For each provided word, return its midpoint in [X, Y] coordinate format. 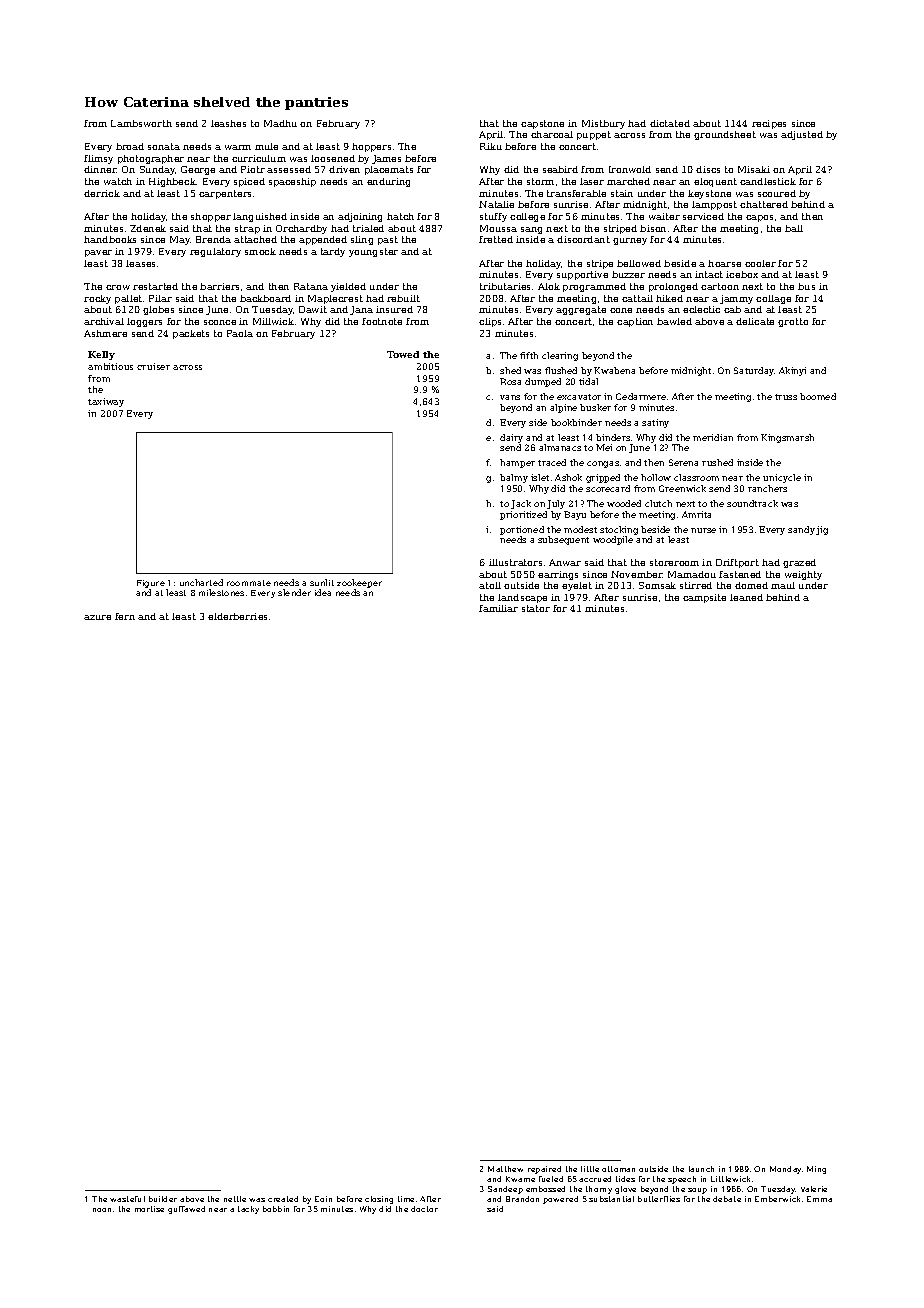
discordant [583, 239]
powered [560, 1200]
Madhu [280, 123]
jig [822, 530]
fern [125, 616]
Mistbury [603, 124]
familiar [498, 608]
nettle [235, 1199]
